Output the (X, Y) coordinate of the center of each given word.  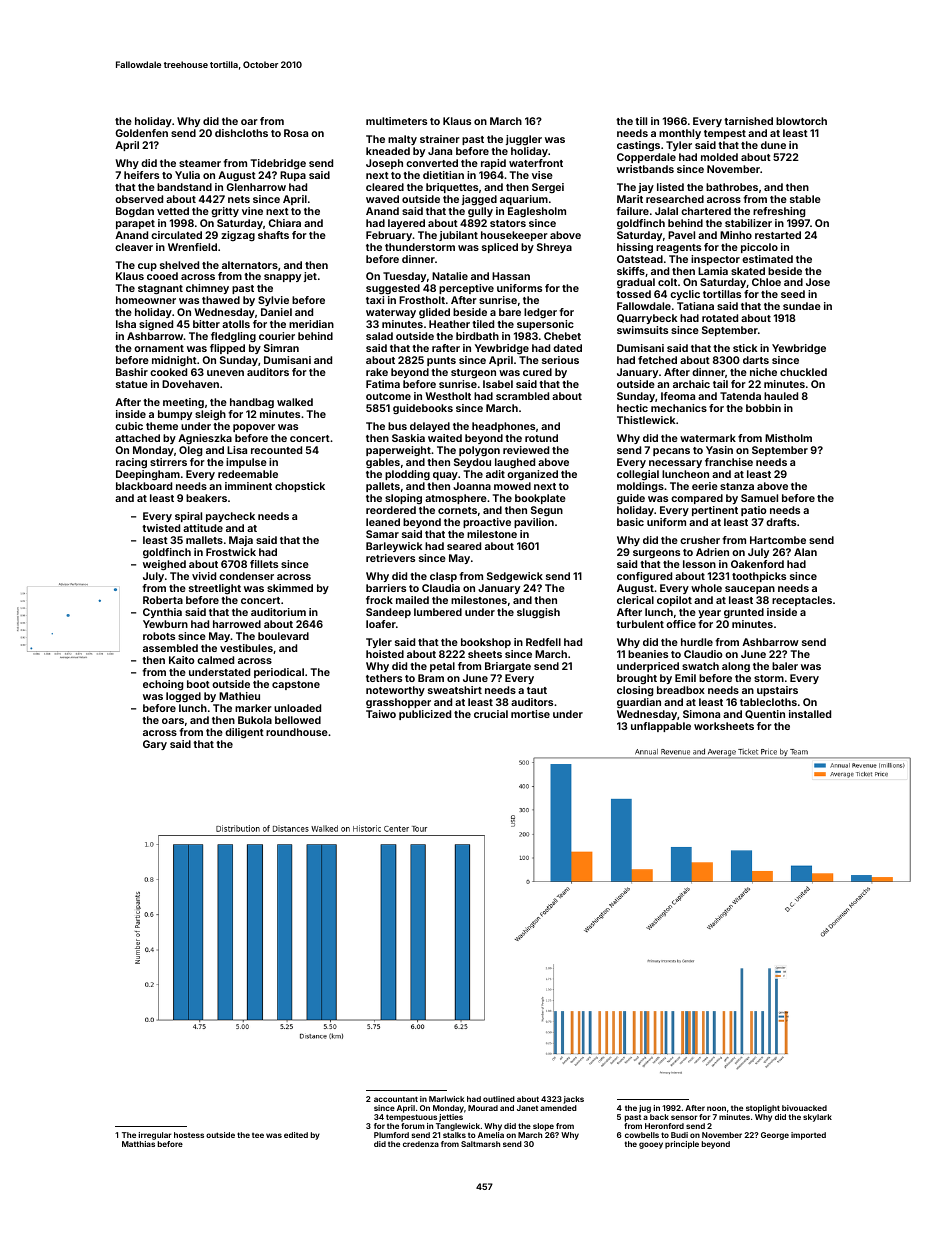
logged (183, 697)
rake (377, 372)
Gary (155, 745)
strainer (440, 139)
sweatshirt (455, 690)
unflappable (661, 727)
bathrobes (732, 187)
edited (296, 1135)
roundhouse (297, 732)
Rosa (296, 133)
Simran (281, 348)
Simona (701, 714)
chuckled (803, 372)
